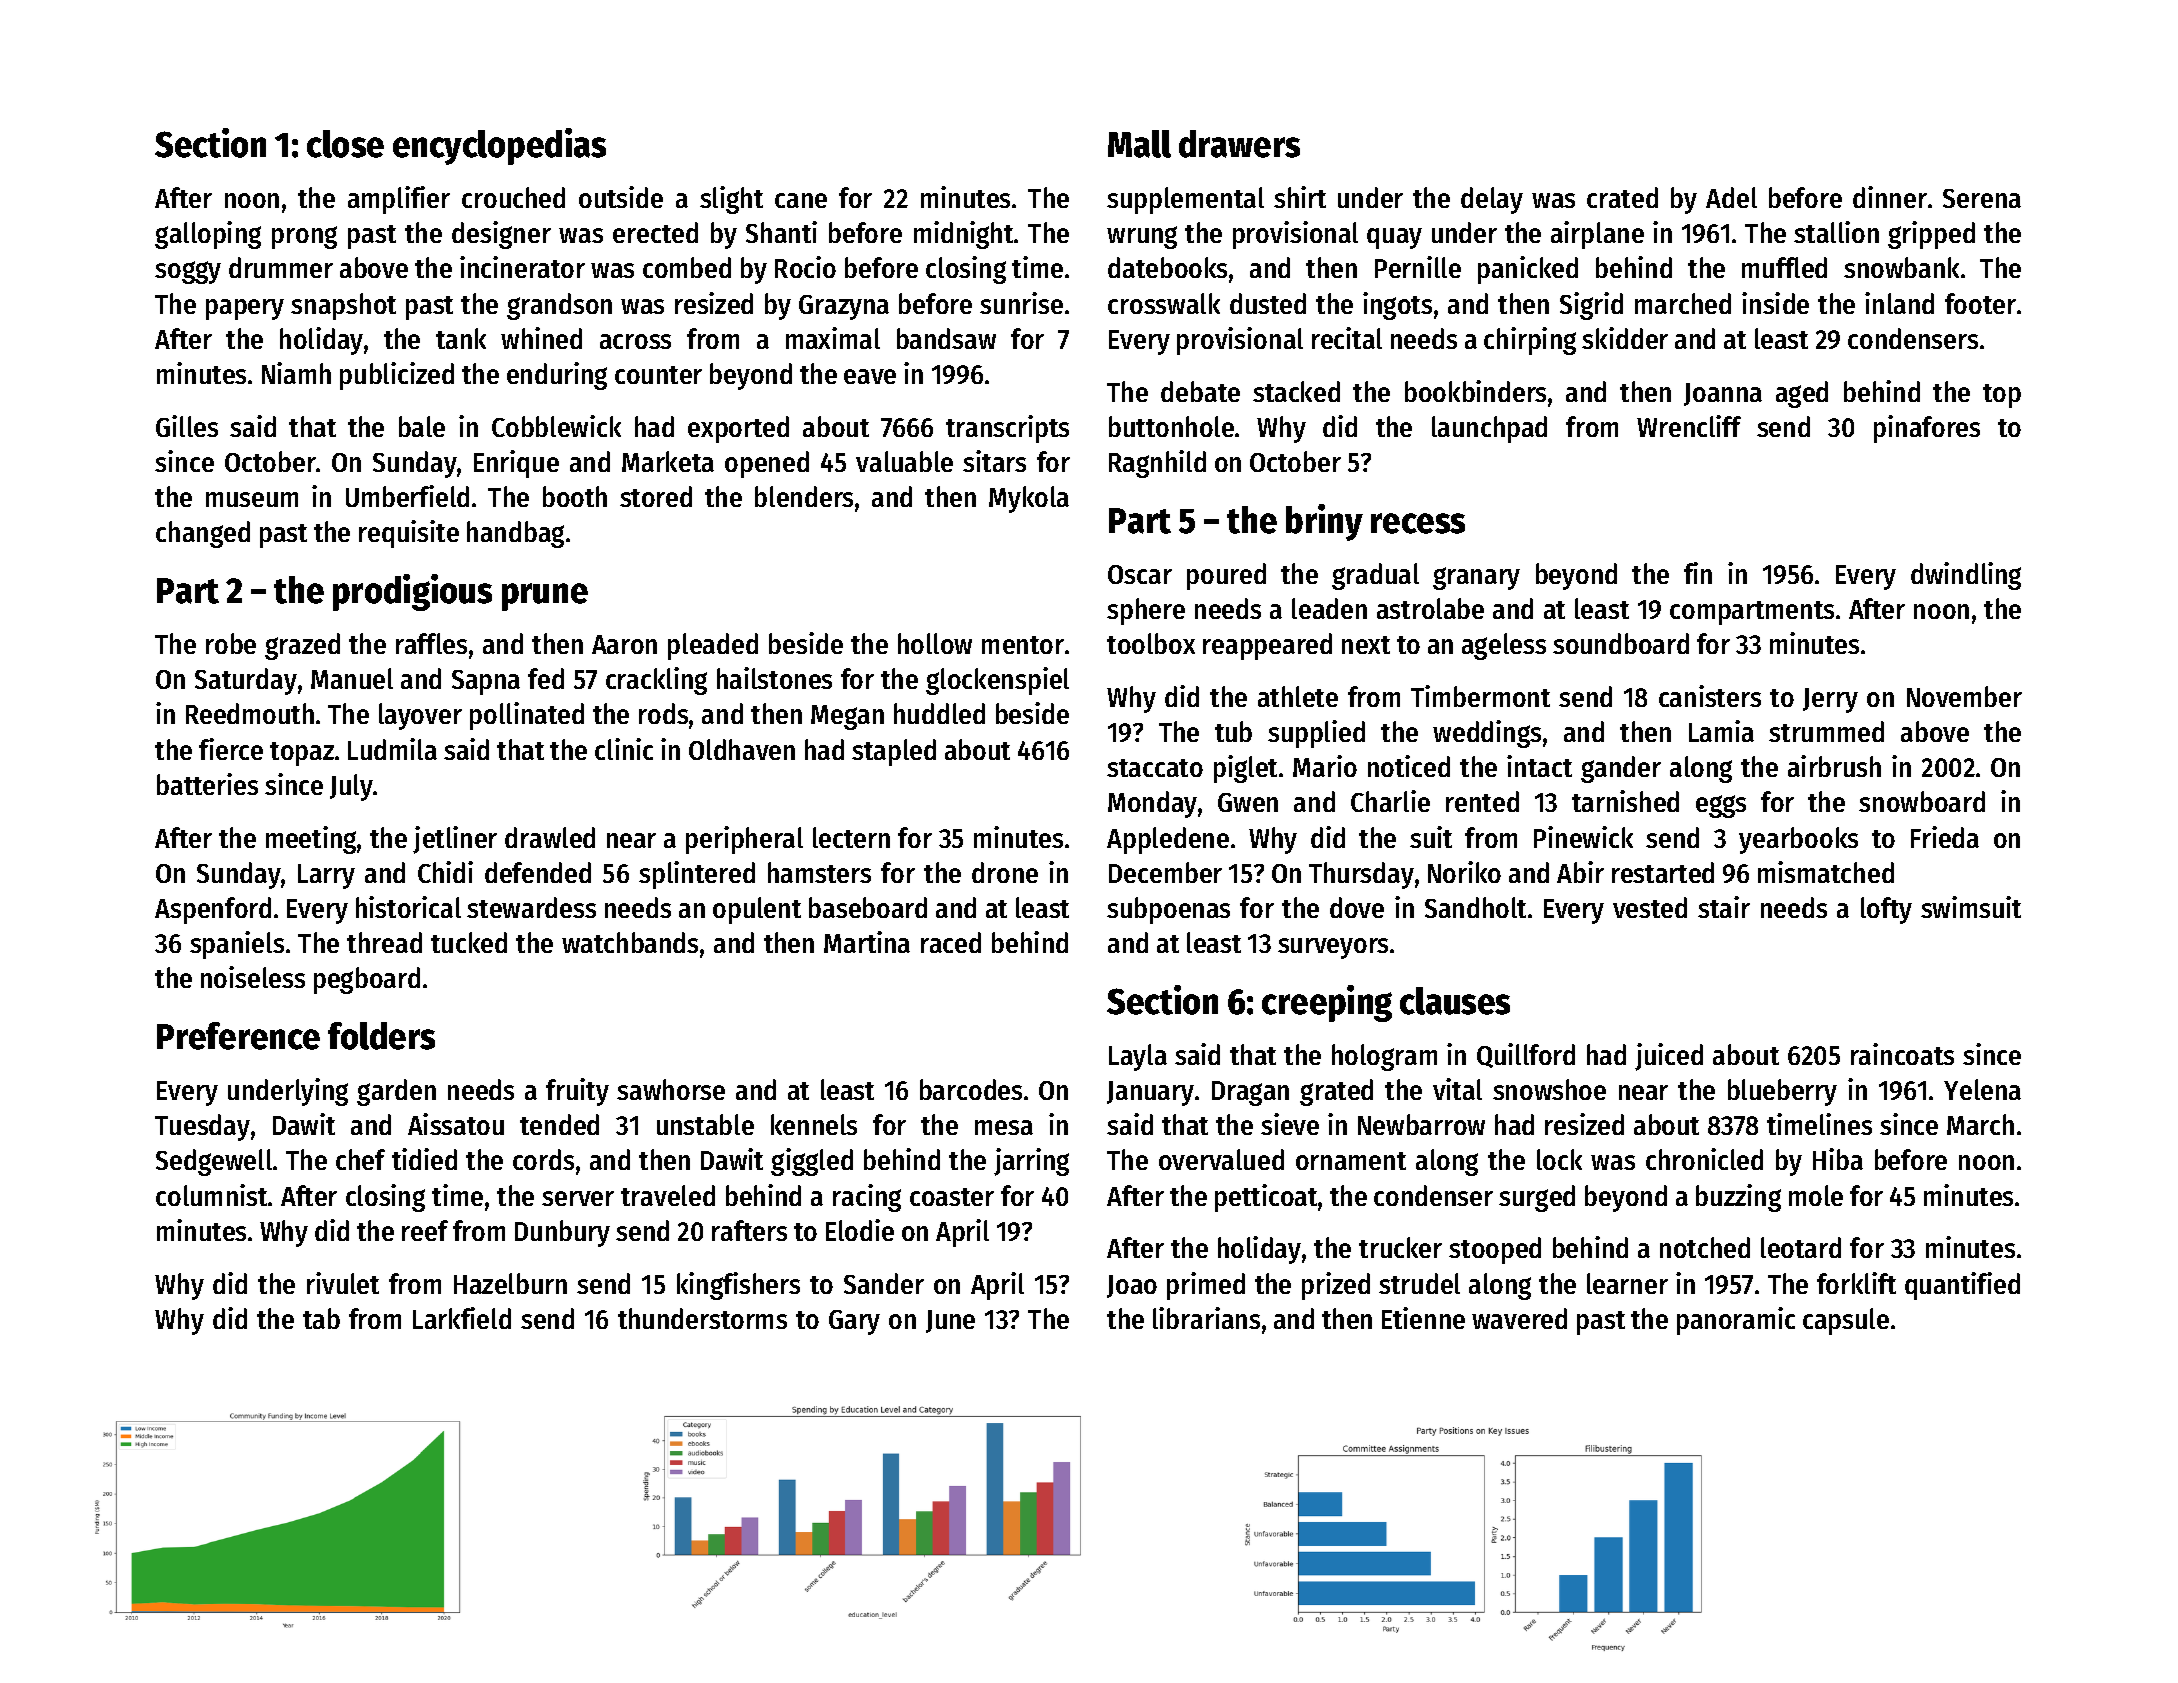 This page has width=2178, height=1683. I want to click on enduring, so click(557, 376).
